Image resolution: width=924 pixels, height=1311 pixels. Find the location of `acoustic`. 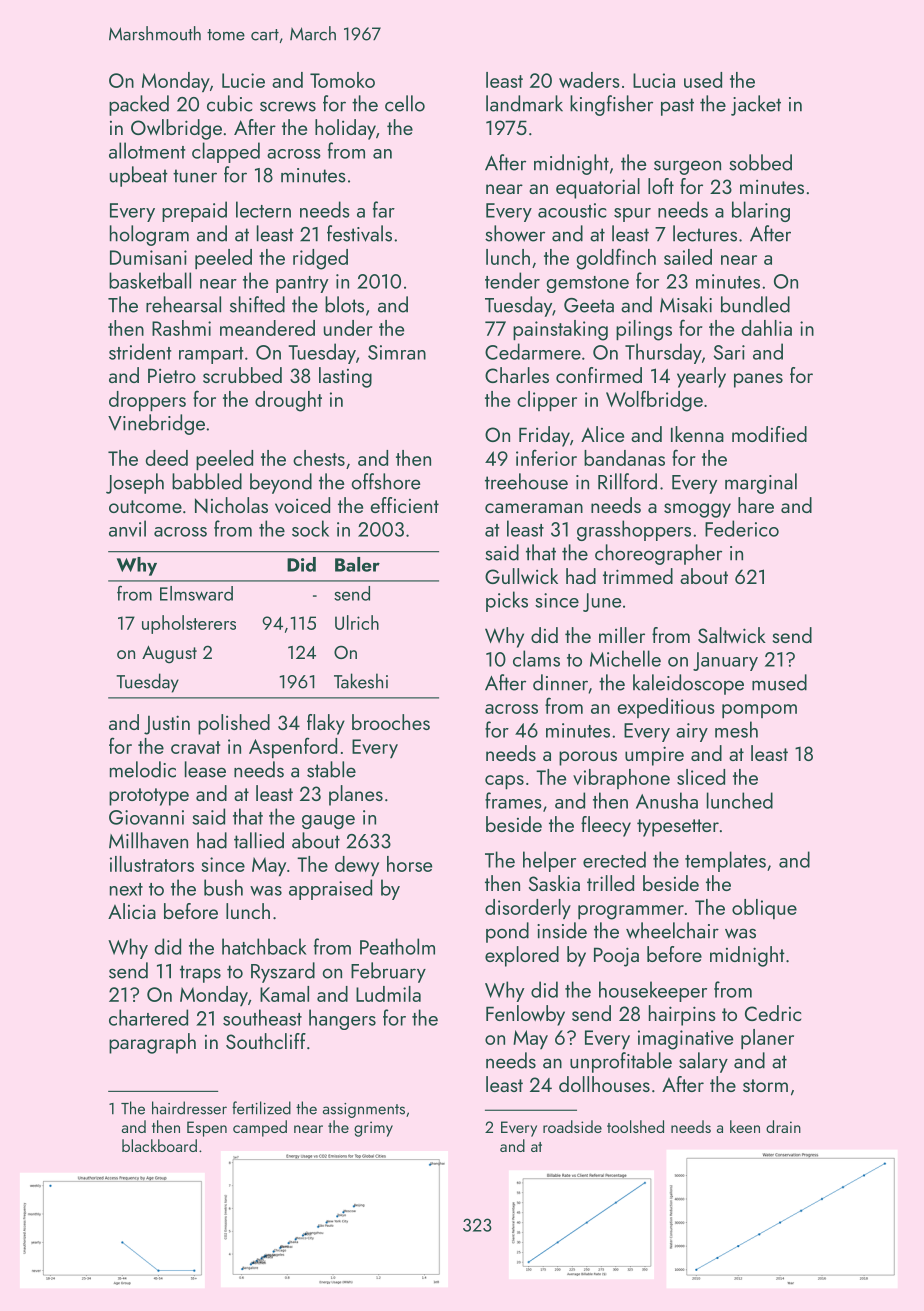

acoustic is located at coordinates (572, 210).
